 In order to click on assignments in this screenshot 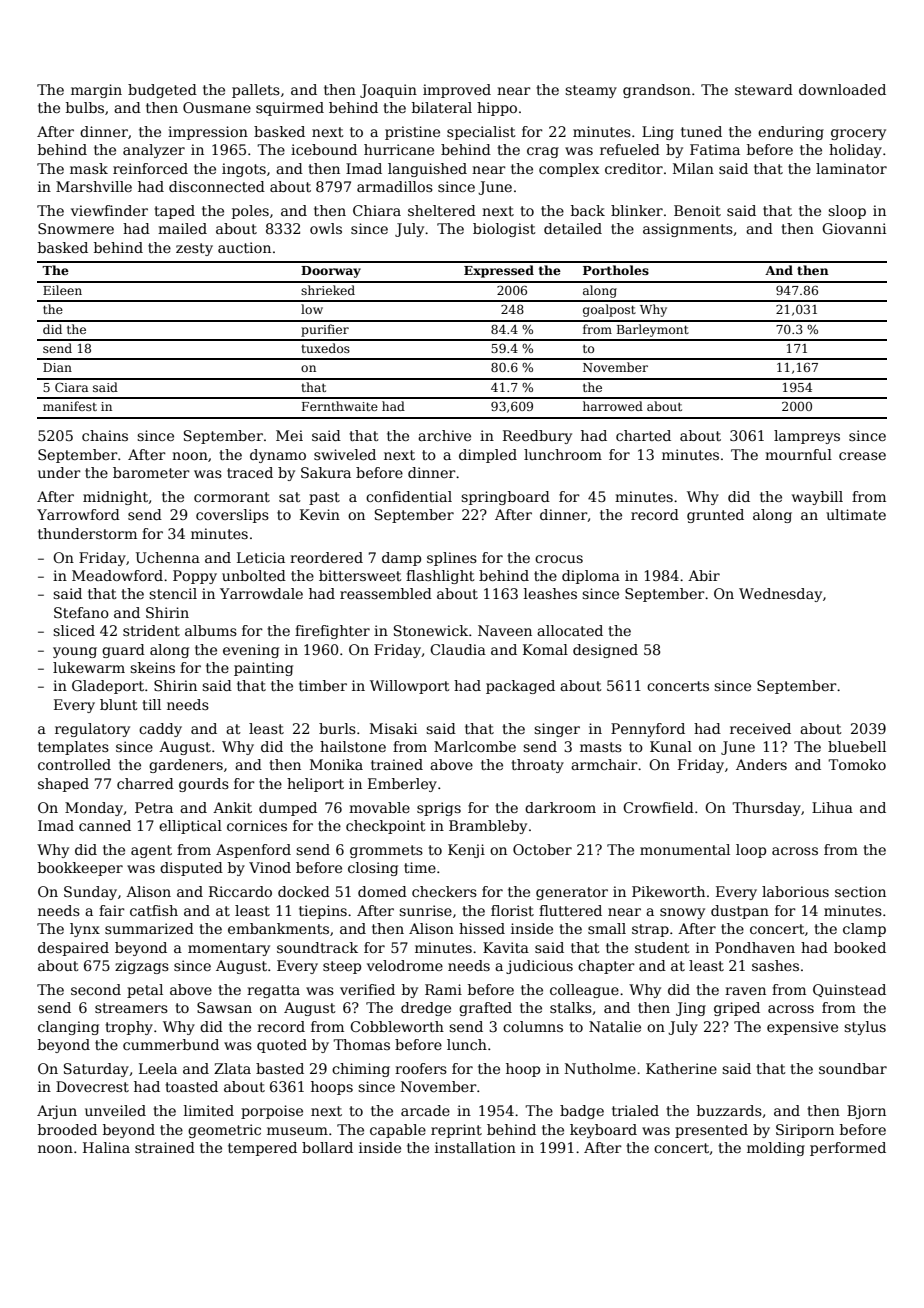, I will do `click(688, 230)`.
